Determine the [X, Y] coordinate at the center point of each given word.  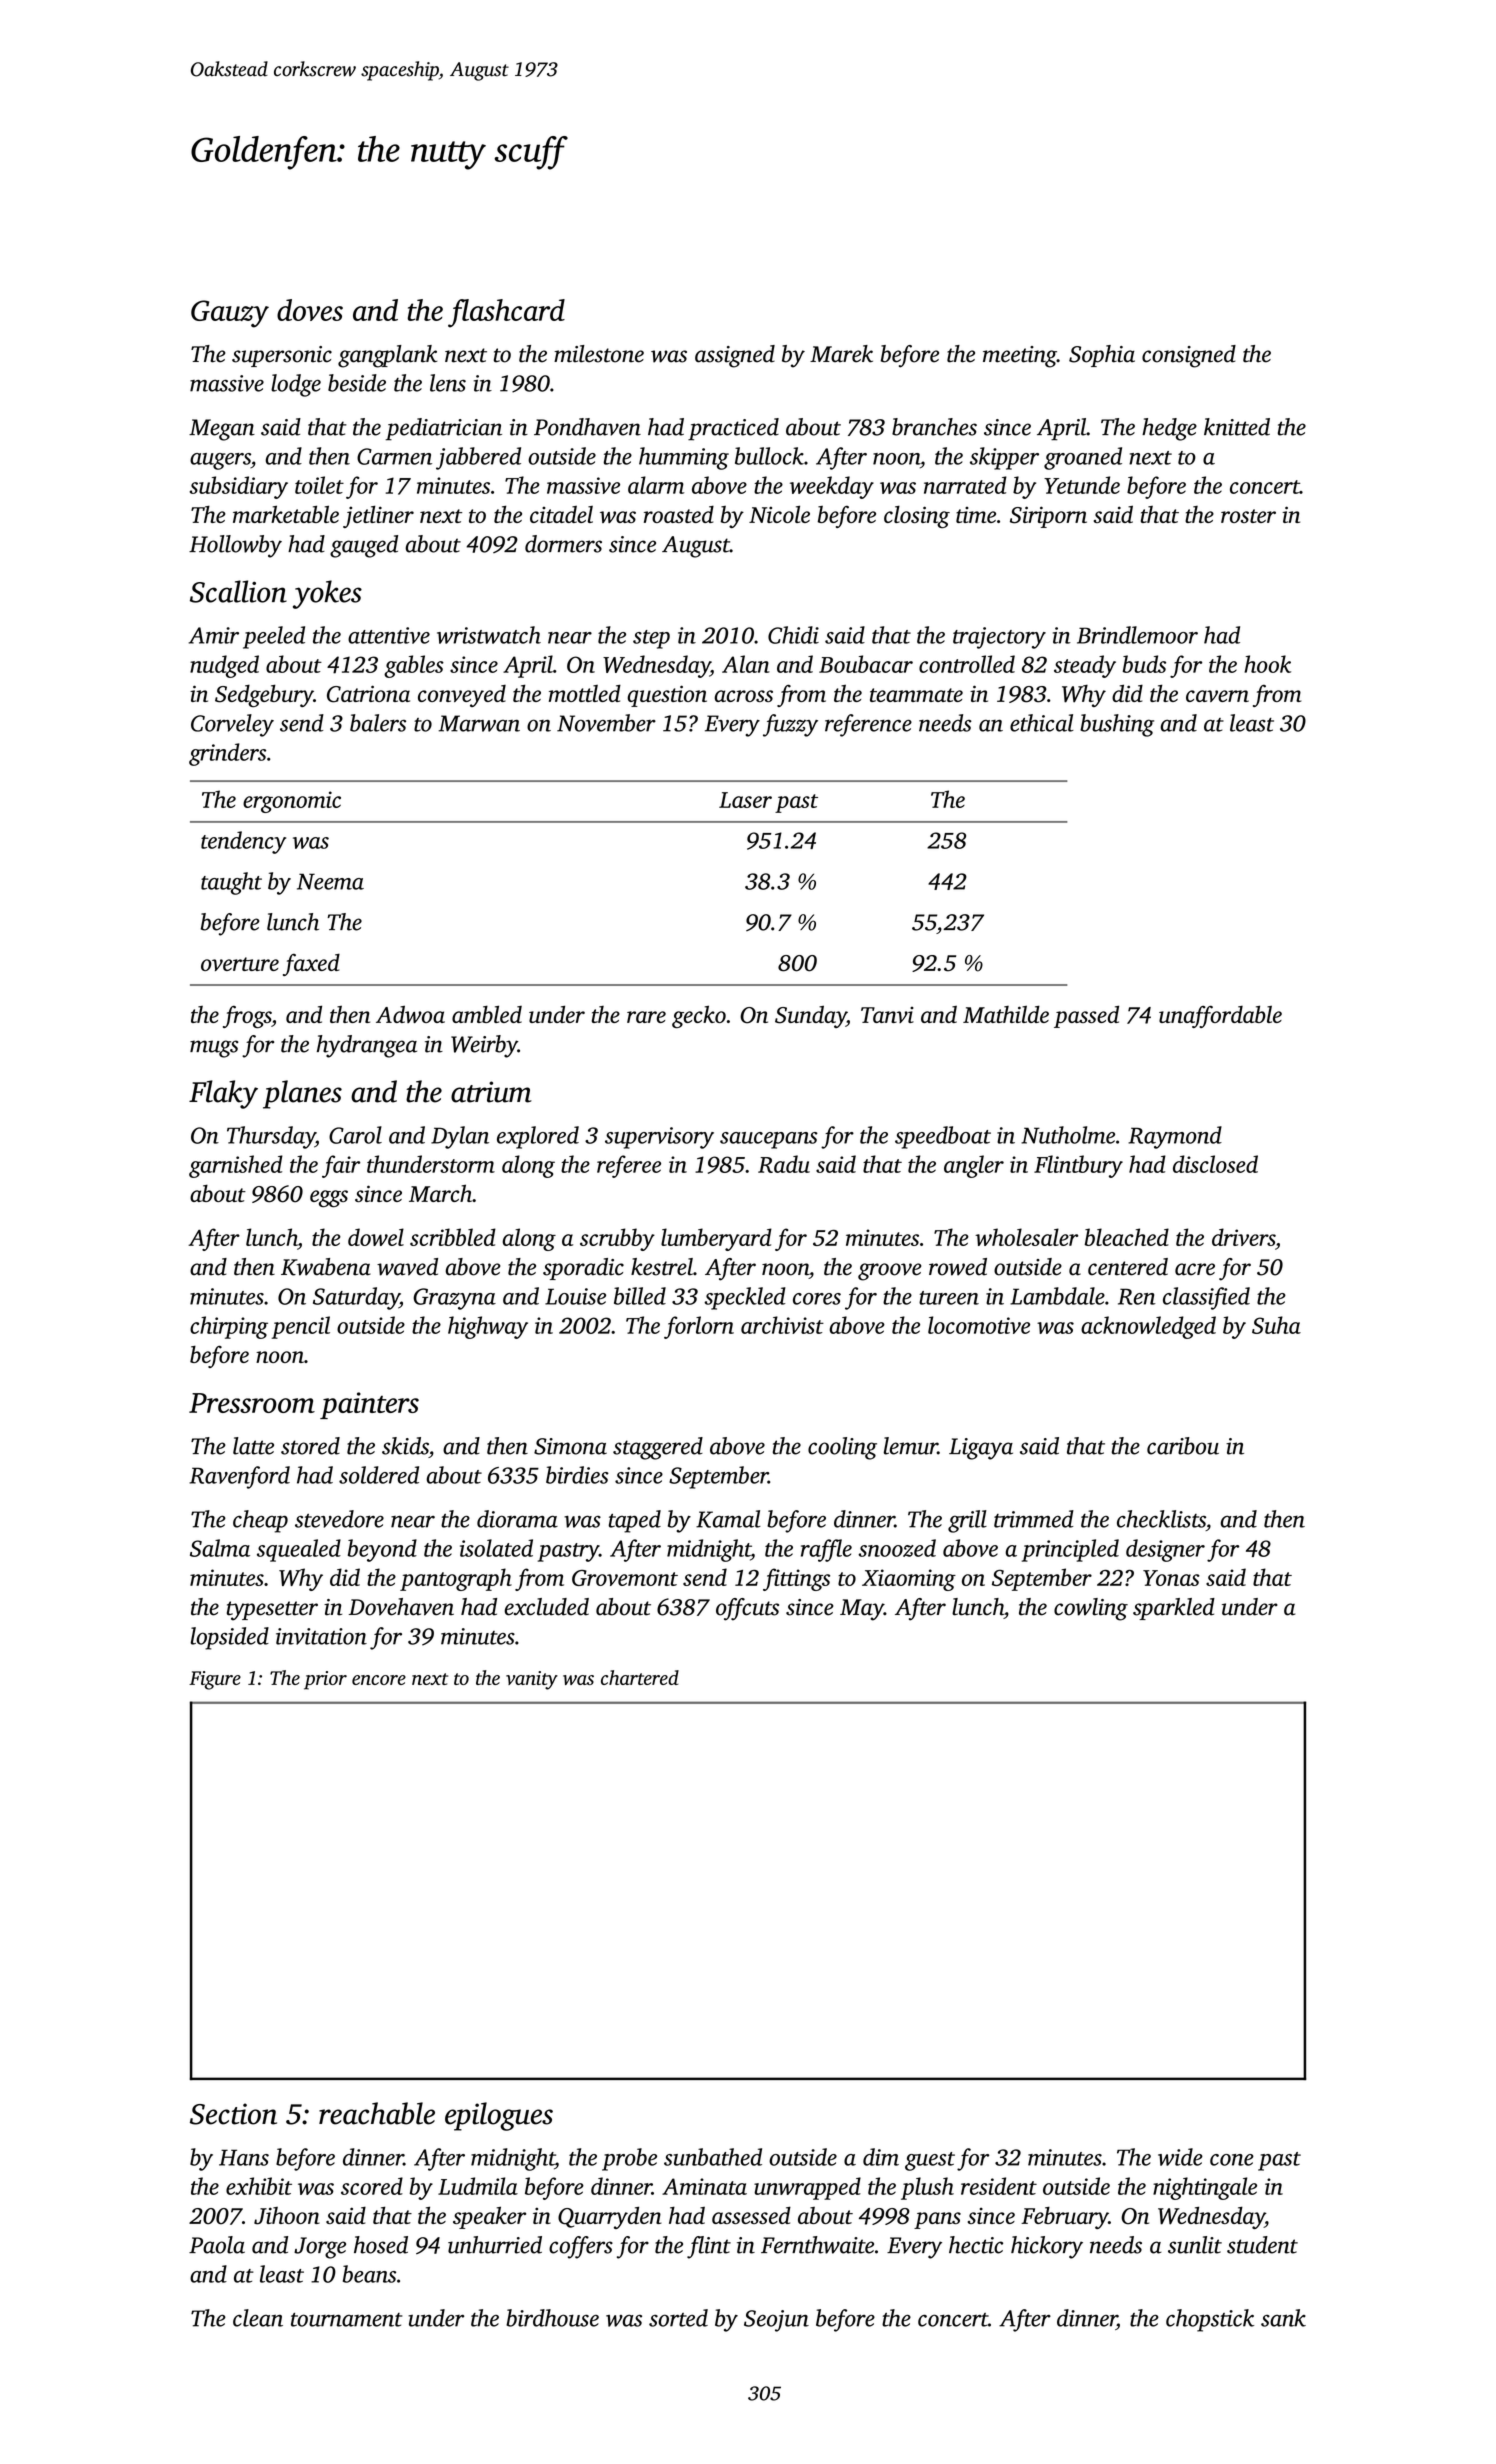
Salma [220, 1548]
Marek [841, 354]
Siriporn [1048, 517]
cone [1232, 2160]
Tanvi [887, 1015]
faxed [311, 964]
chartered [640, 1677]
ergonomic [292, 802]
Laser [745, 800]
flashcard [506, 313]
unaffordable [1220, 1016]
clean [258, 2318]
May [862, 1610]
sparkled [1174, 1609]
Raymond [1175, 1137]
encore [379, 1680]
